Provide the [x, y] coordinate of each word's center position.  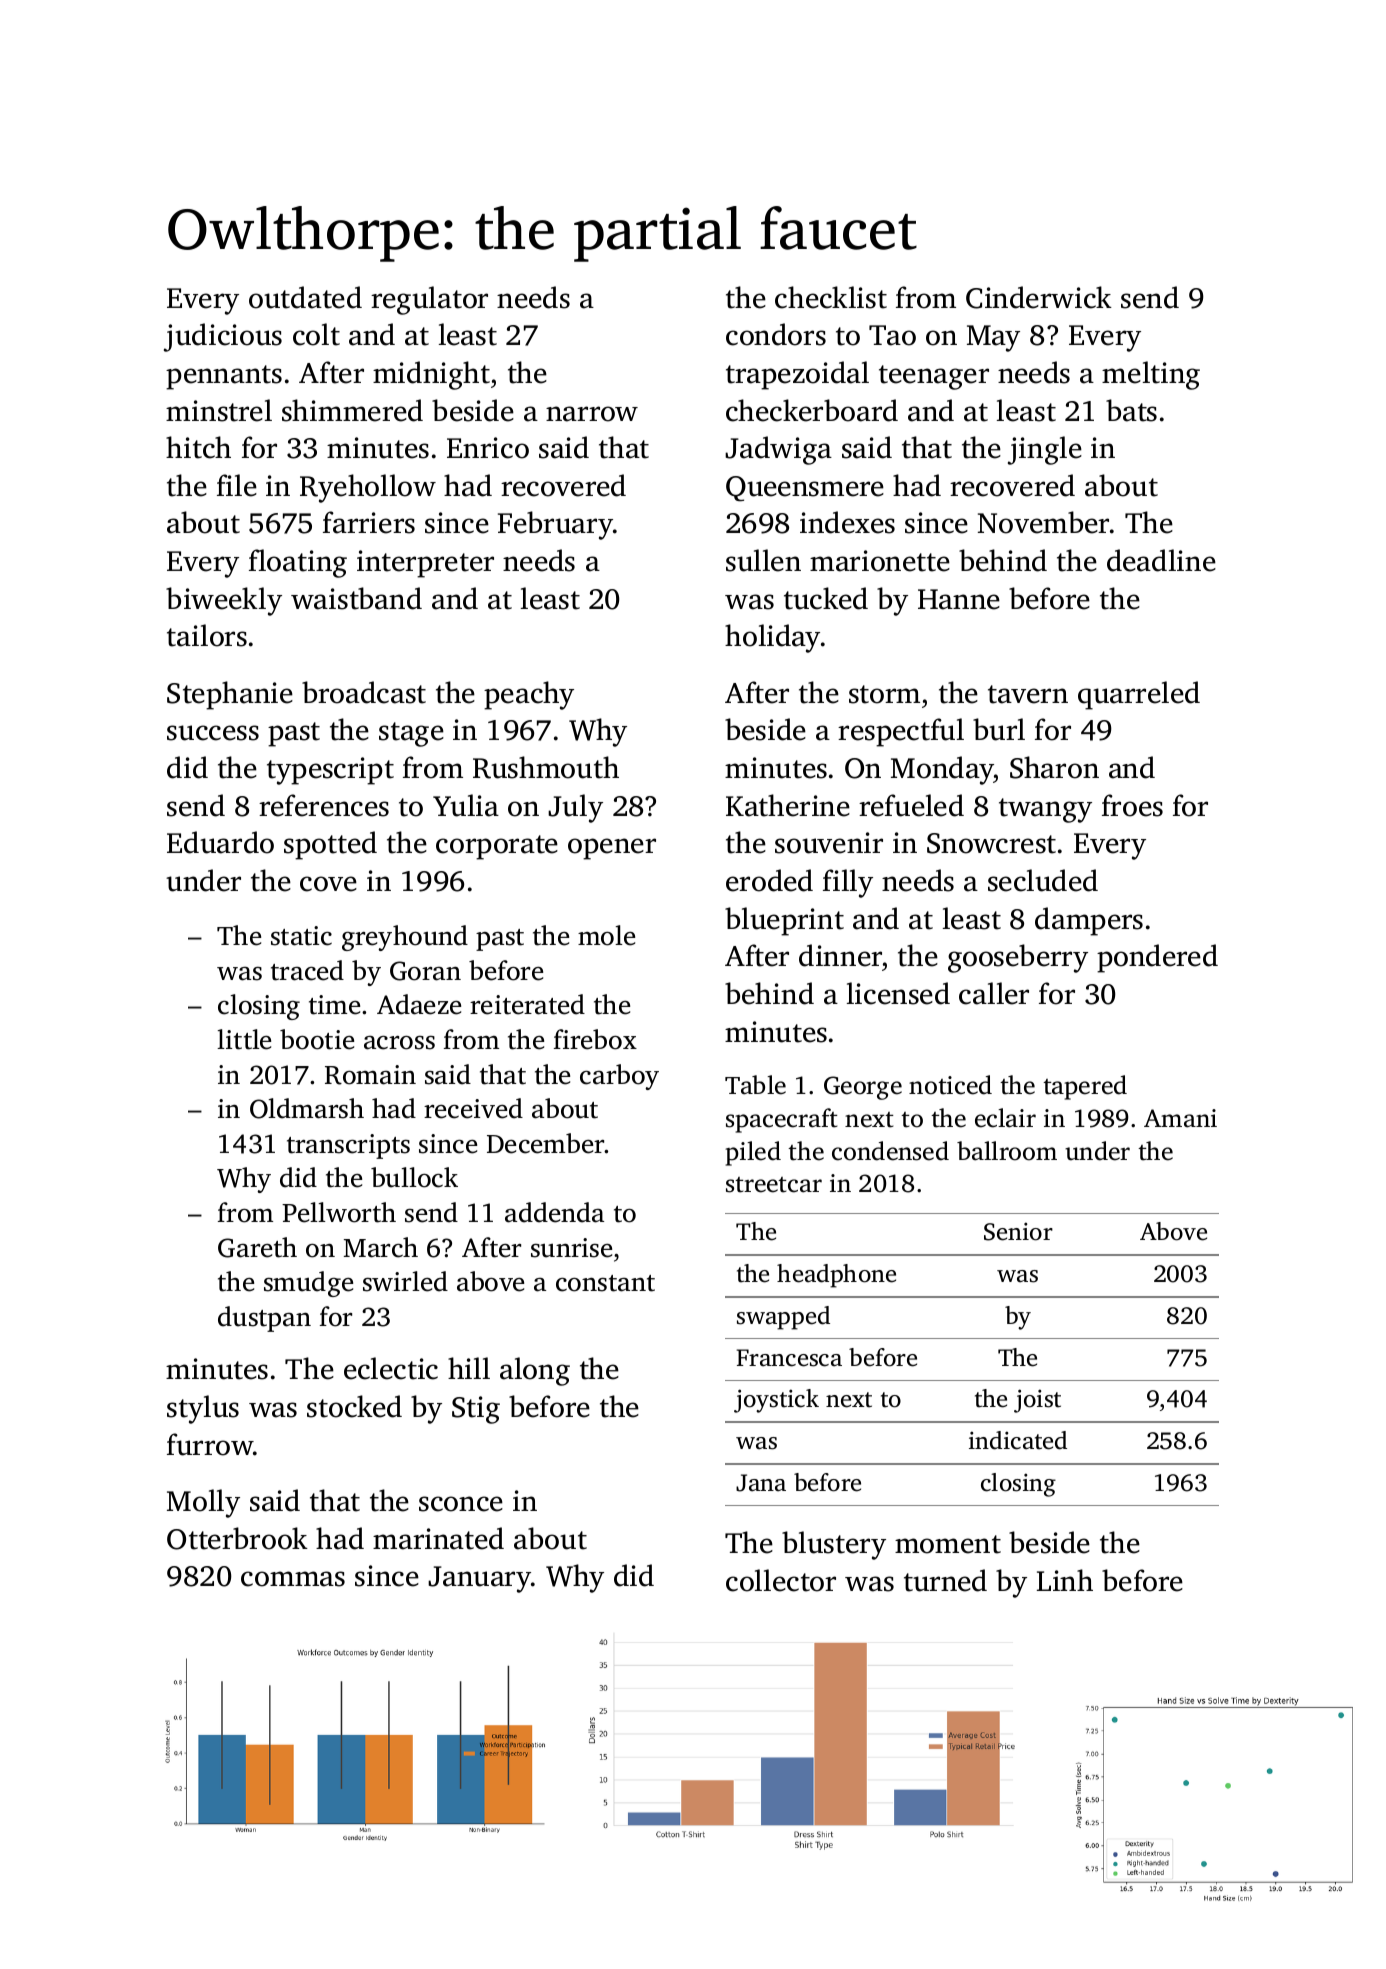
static [301, 936]
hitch [198, 447]
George [863, 1088]
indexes [847, 522]
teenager [934, 377]
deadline [1161, 560]
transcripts [348, 1146]
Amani [1180, 1118]
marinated [438, 1538]
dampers [1089, 921]
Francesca [789, 1358]
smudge [308, 1284]
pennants [224, 377]
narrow [592, 414]
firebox [595, 1039]
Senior [1018, 1231]
